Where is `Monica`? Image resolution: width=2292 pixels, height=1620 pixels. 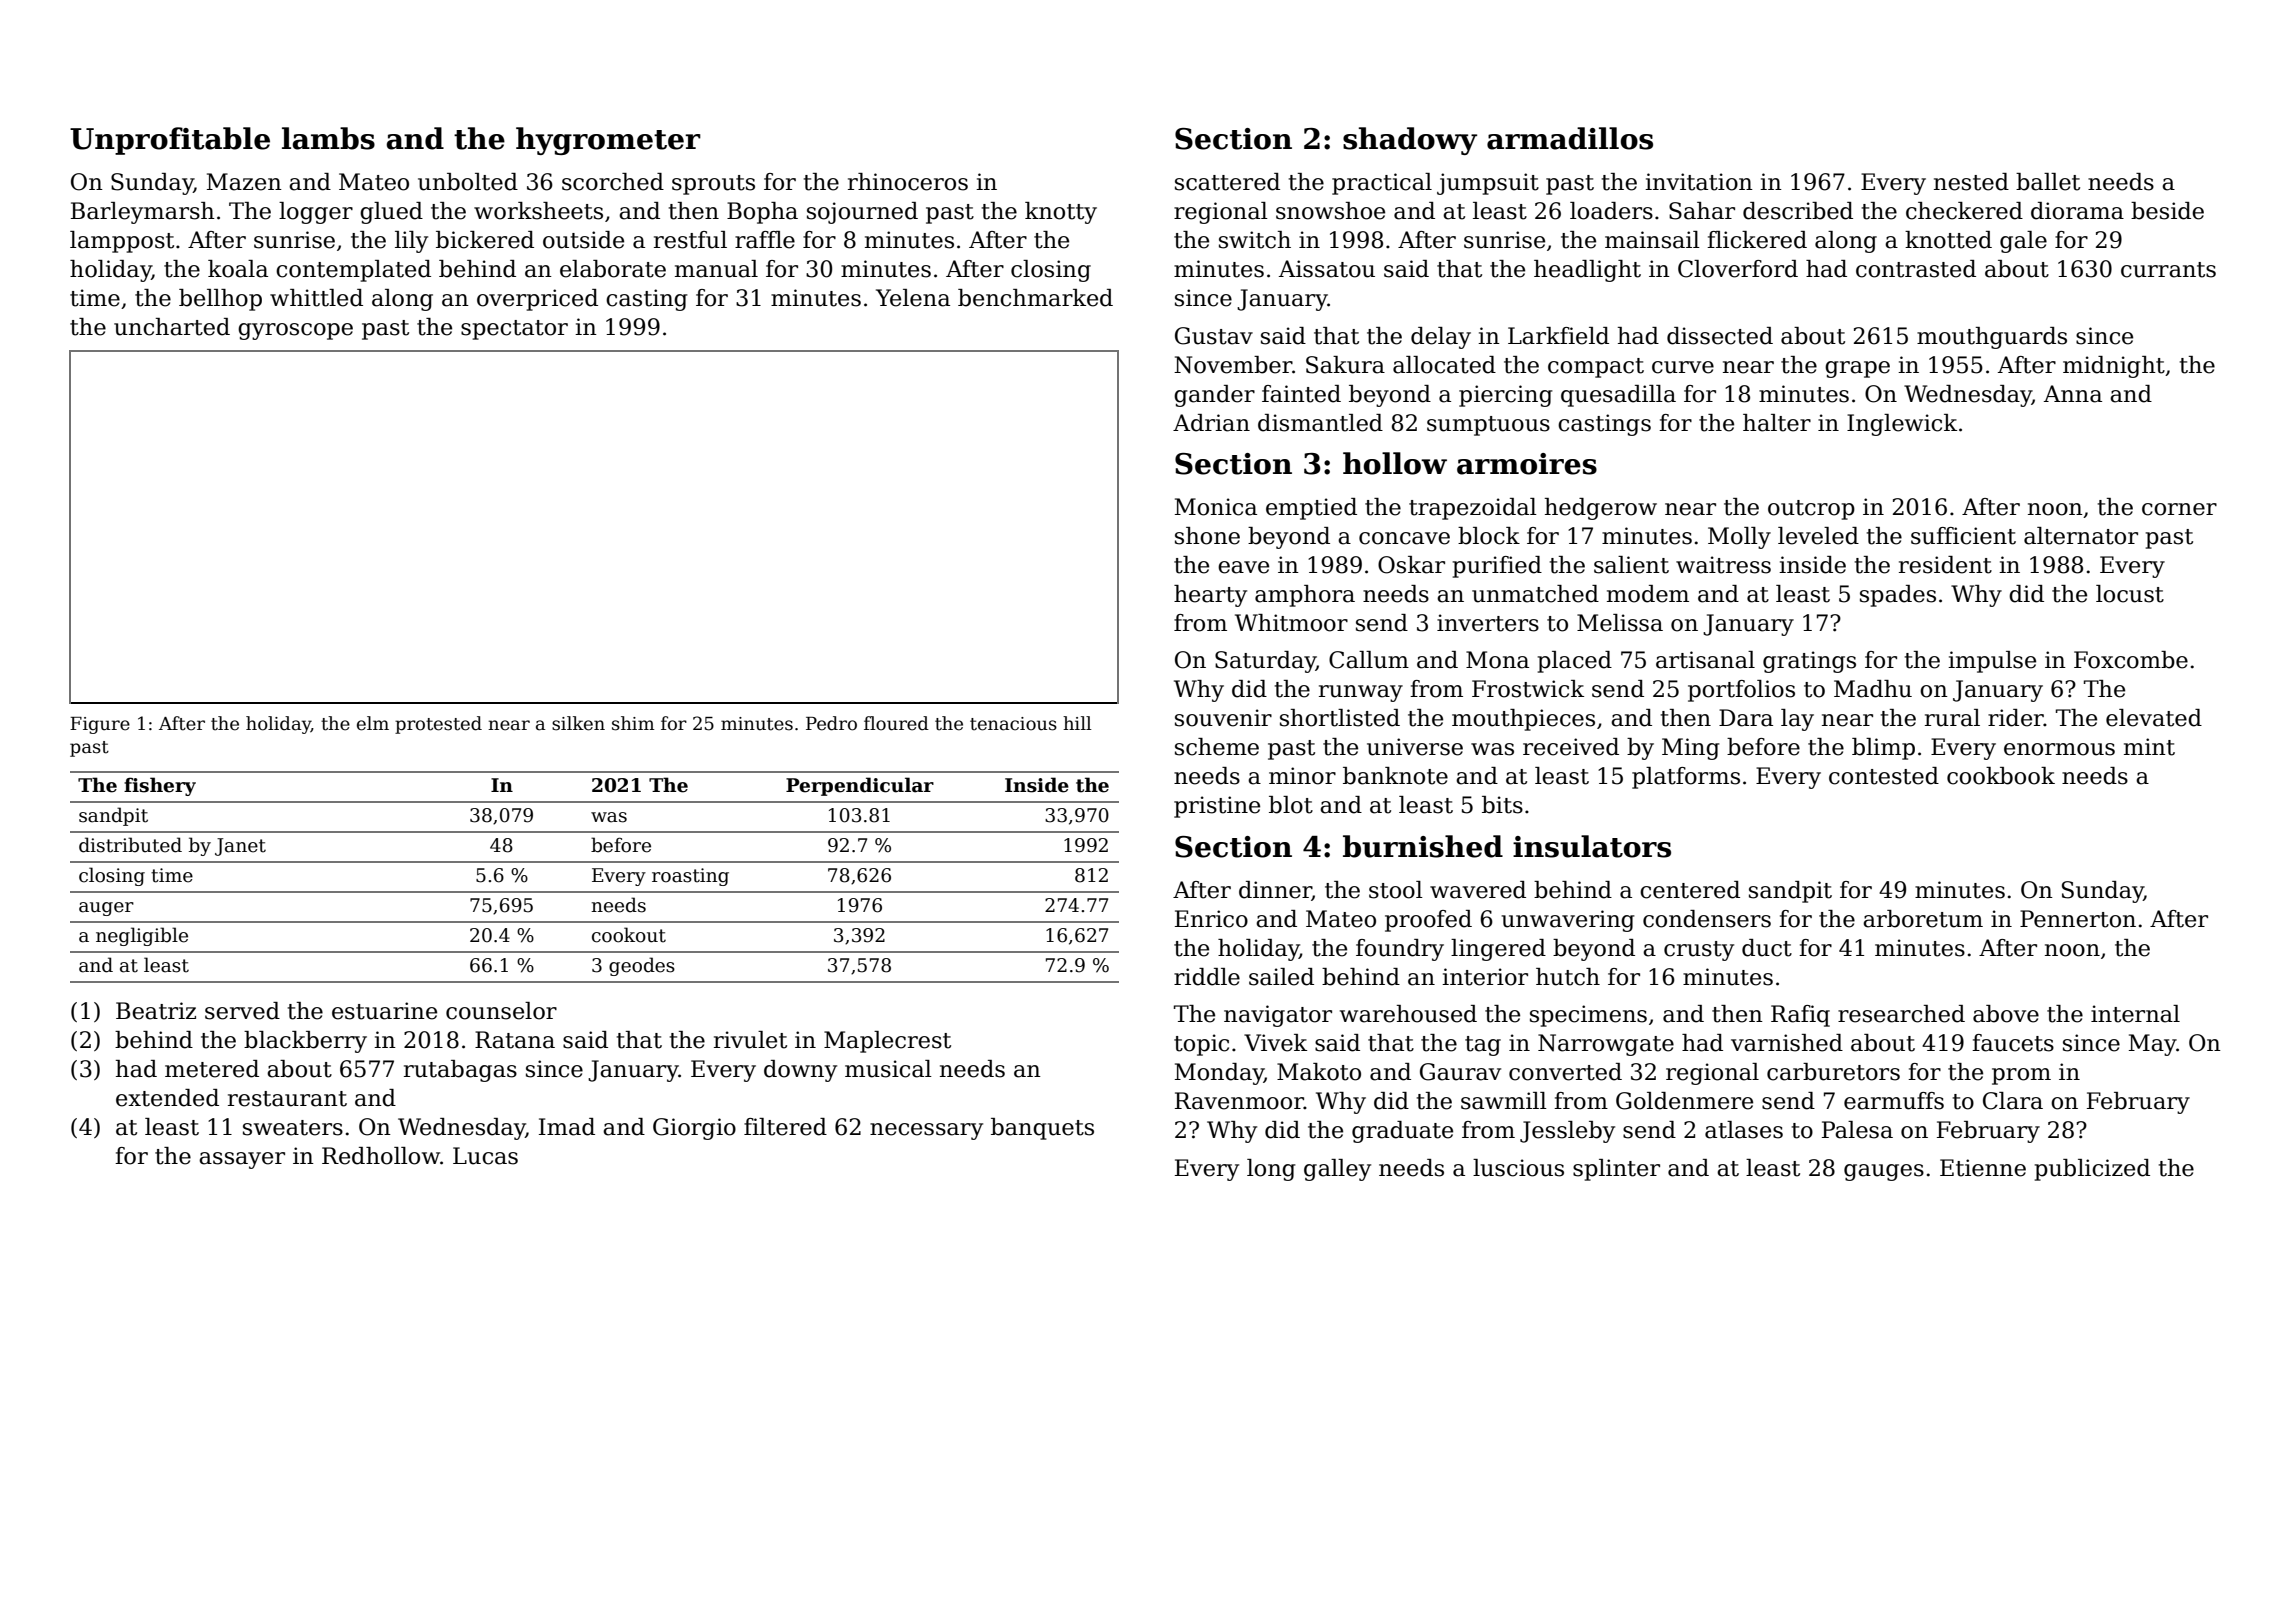 Monica is located at coordinates (1216, 507).
